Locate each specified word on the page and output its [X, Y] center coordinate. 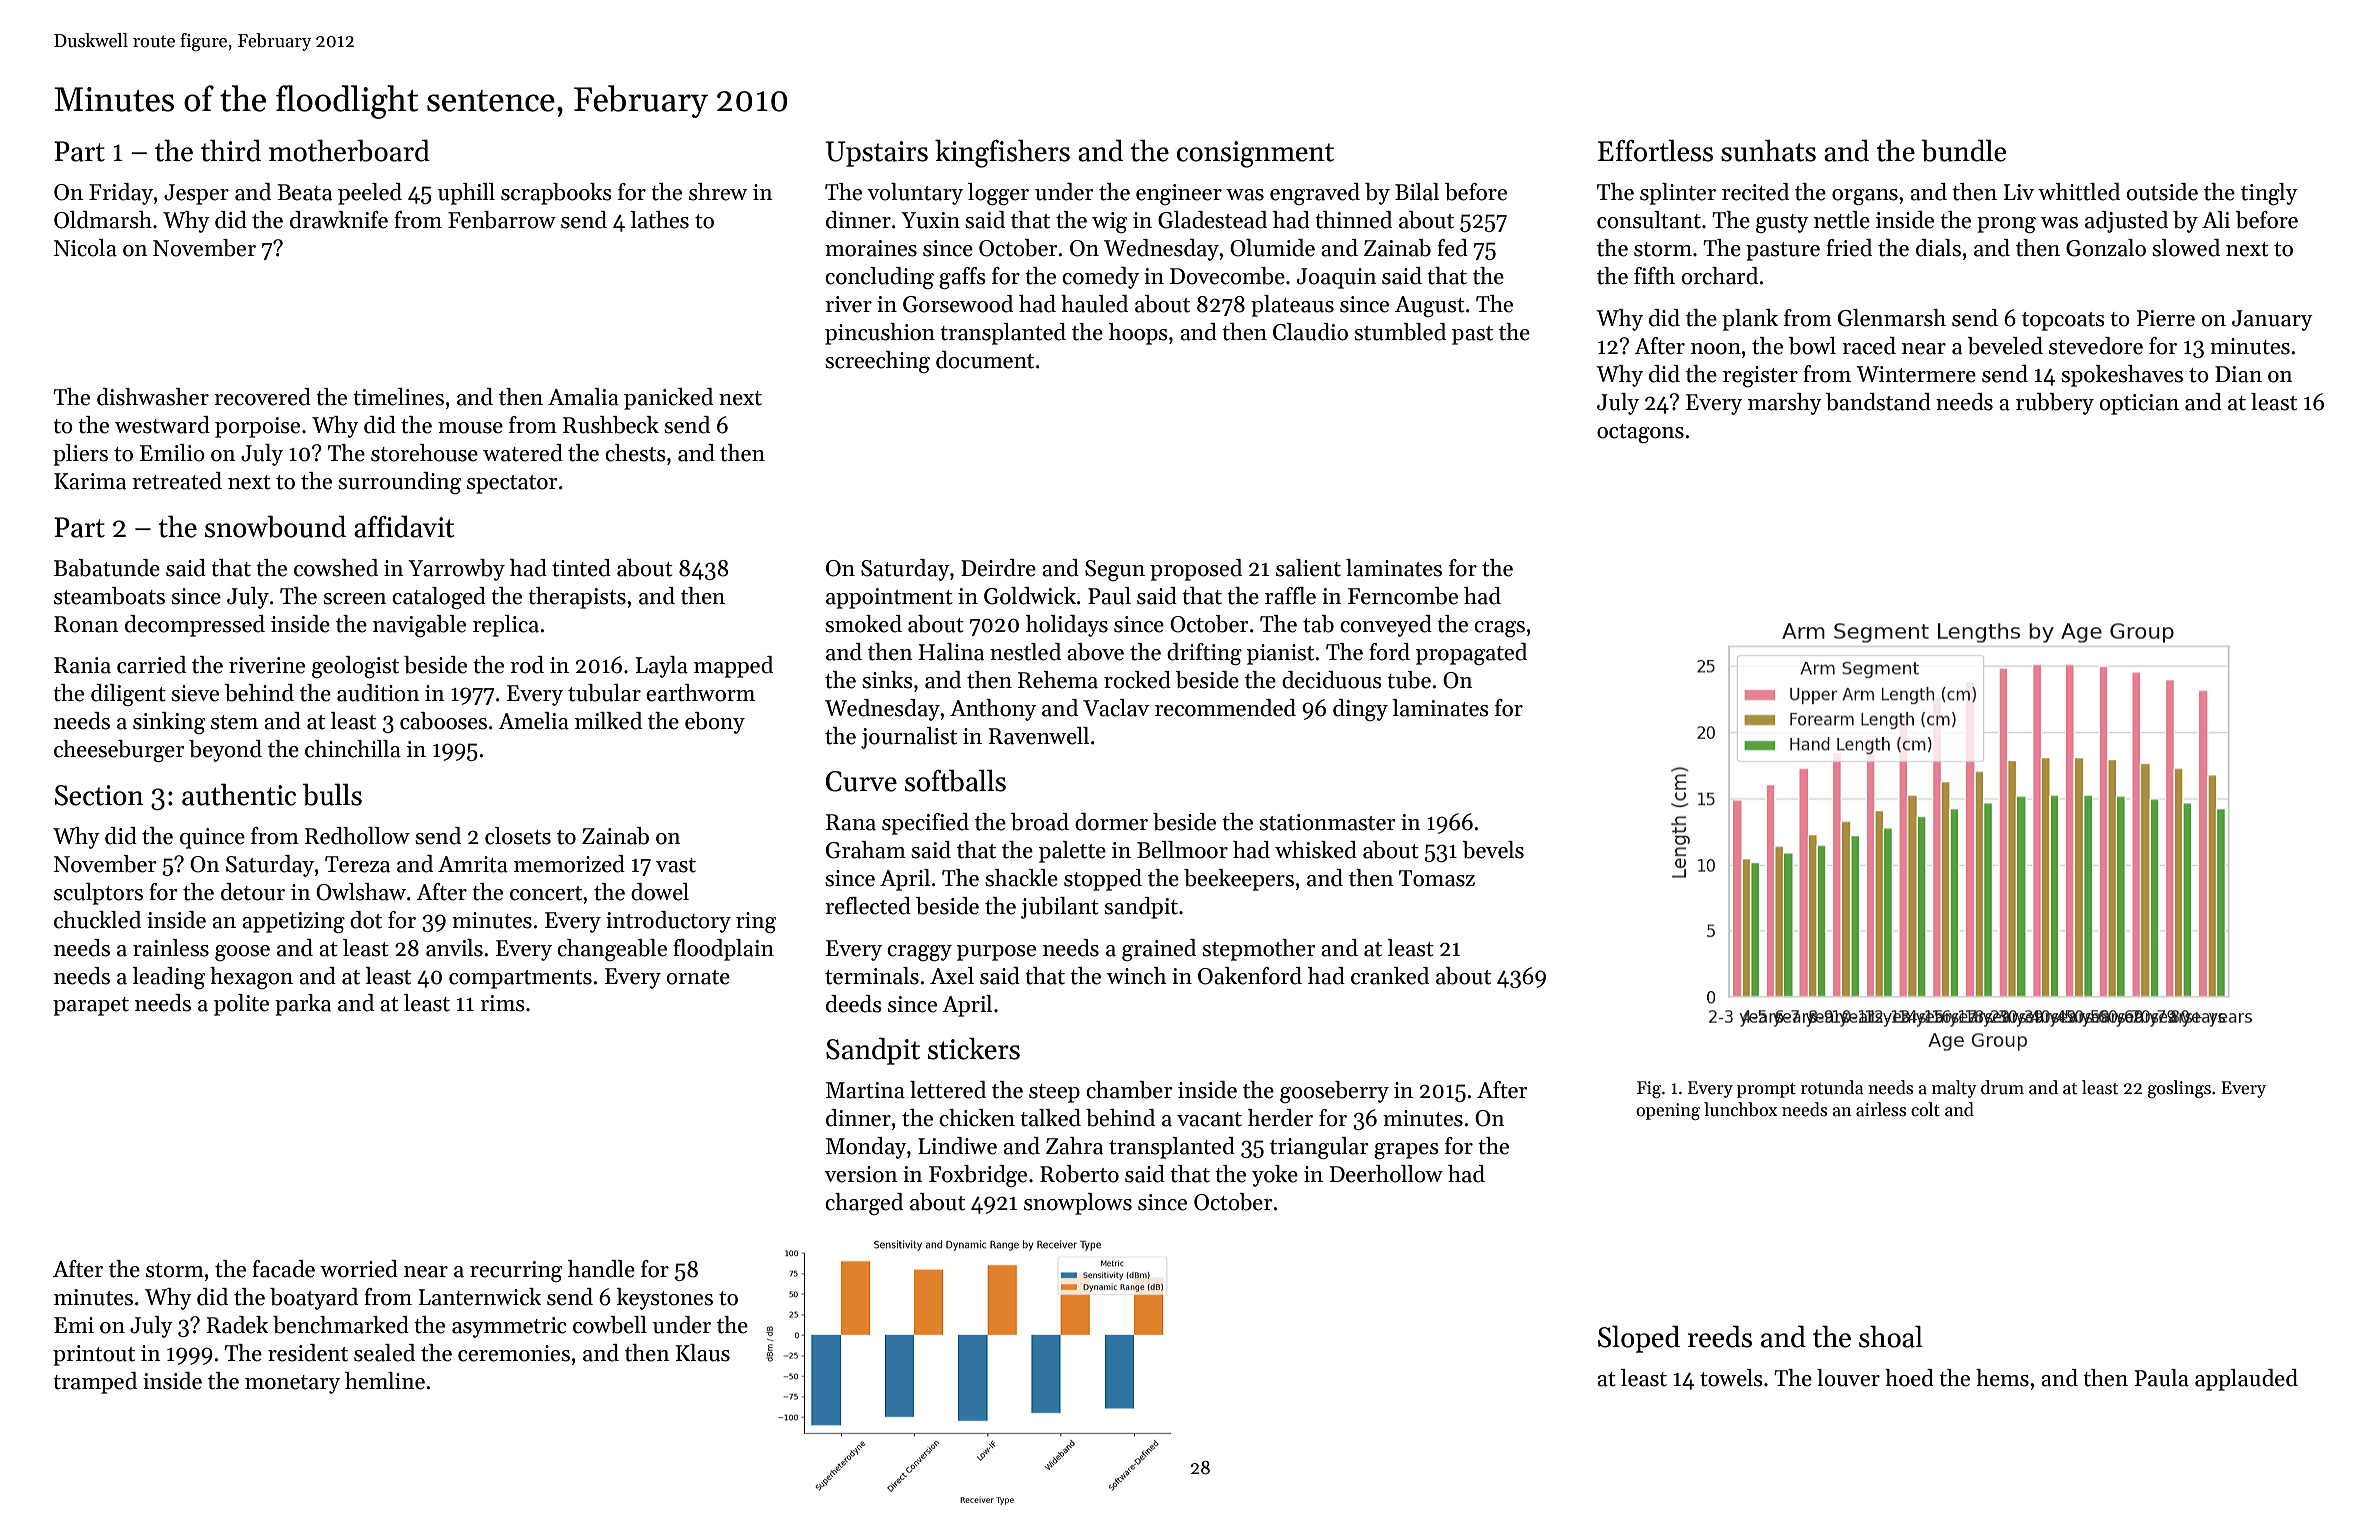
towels [1731, 1378]
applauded [2246, 1380]
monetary [292, 1384]
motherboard [349, 150]
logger [998, 194]
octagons [1640, 433]
